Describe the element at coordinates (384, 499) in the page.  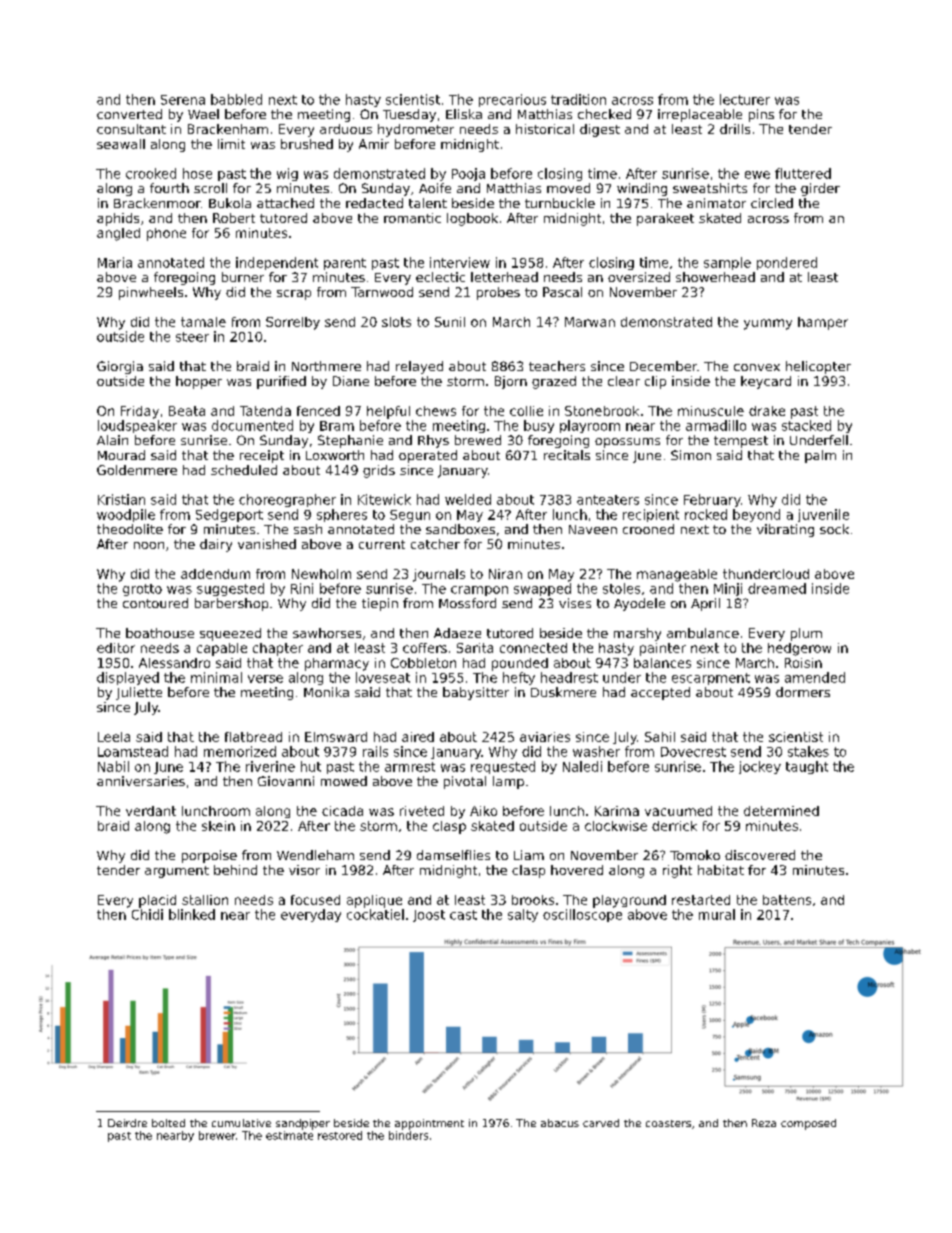
I see `Kitewick` at that location.
